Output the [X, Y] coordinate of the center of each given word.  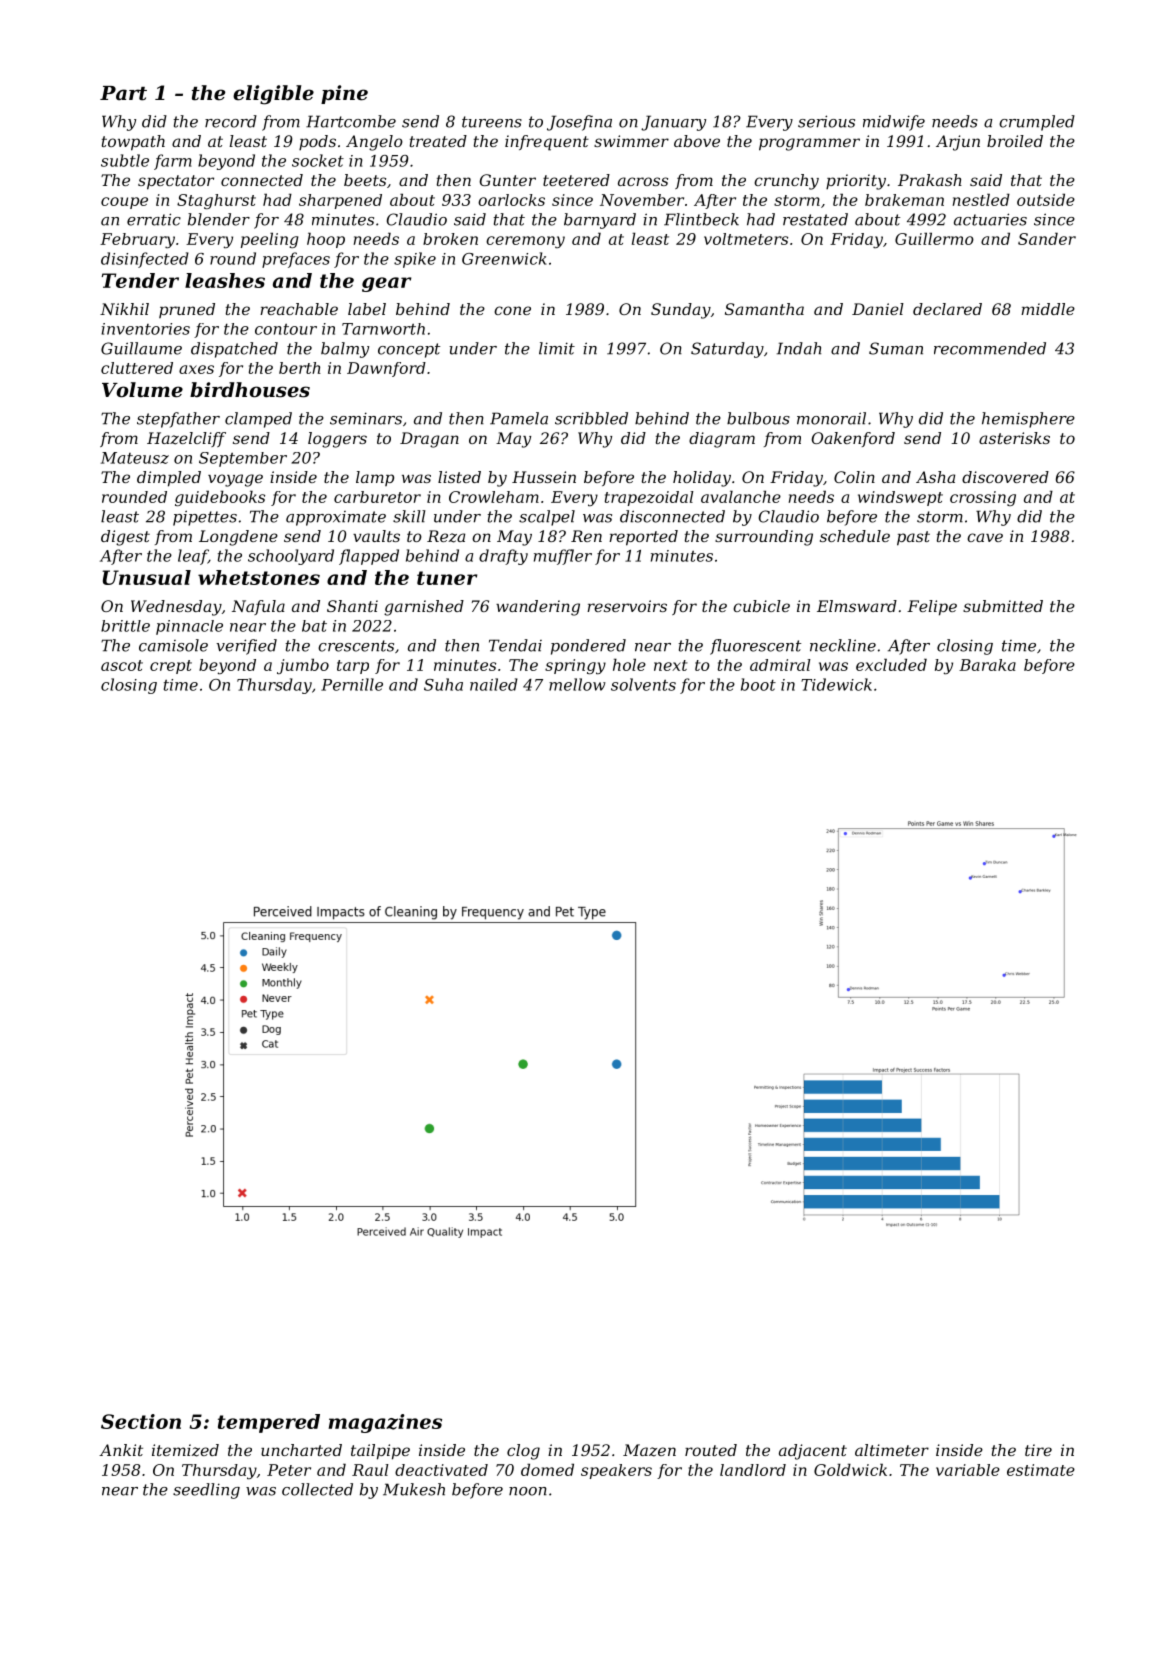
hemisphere [1028, 420]
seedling [206, 1491]
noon [528, 1491]
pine [344, 94]
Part [123, 93]
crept [171, 667]
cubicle [761, 606]
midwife [894, 123]
